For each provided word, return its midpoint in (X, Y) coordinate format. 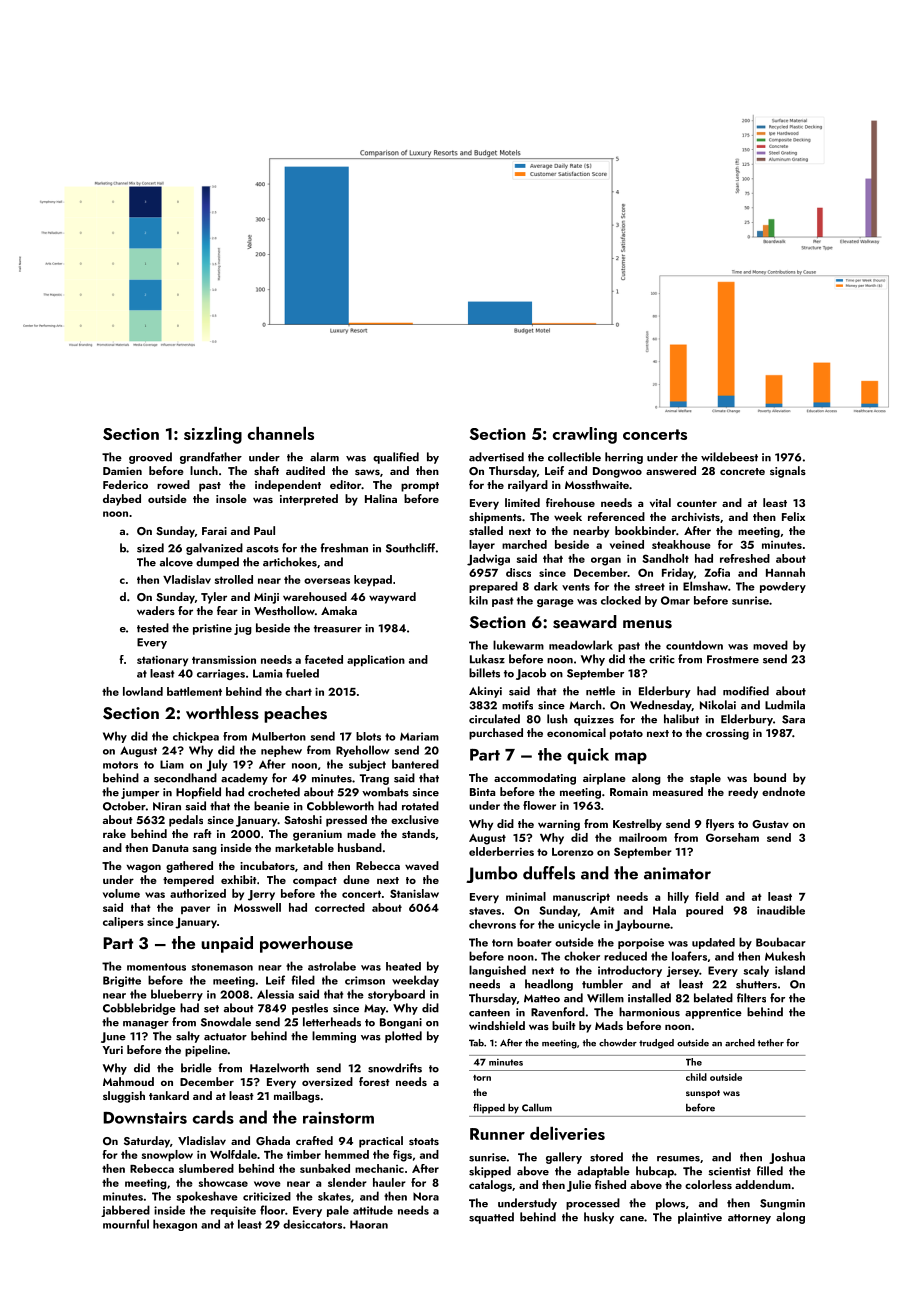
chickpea (196, 737)
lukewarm (518, 645)
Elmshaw (705, 586)
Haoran (369, 1224)
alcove (176, 562)
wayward (392, 598)
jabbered (125, 1211)
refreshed (745, 558)
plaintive (700, 1218)
